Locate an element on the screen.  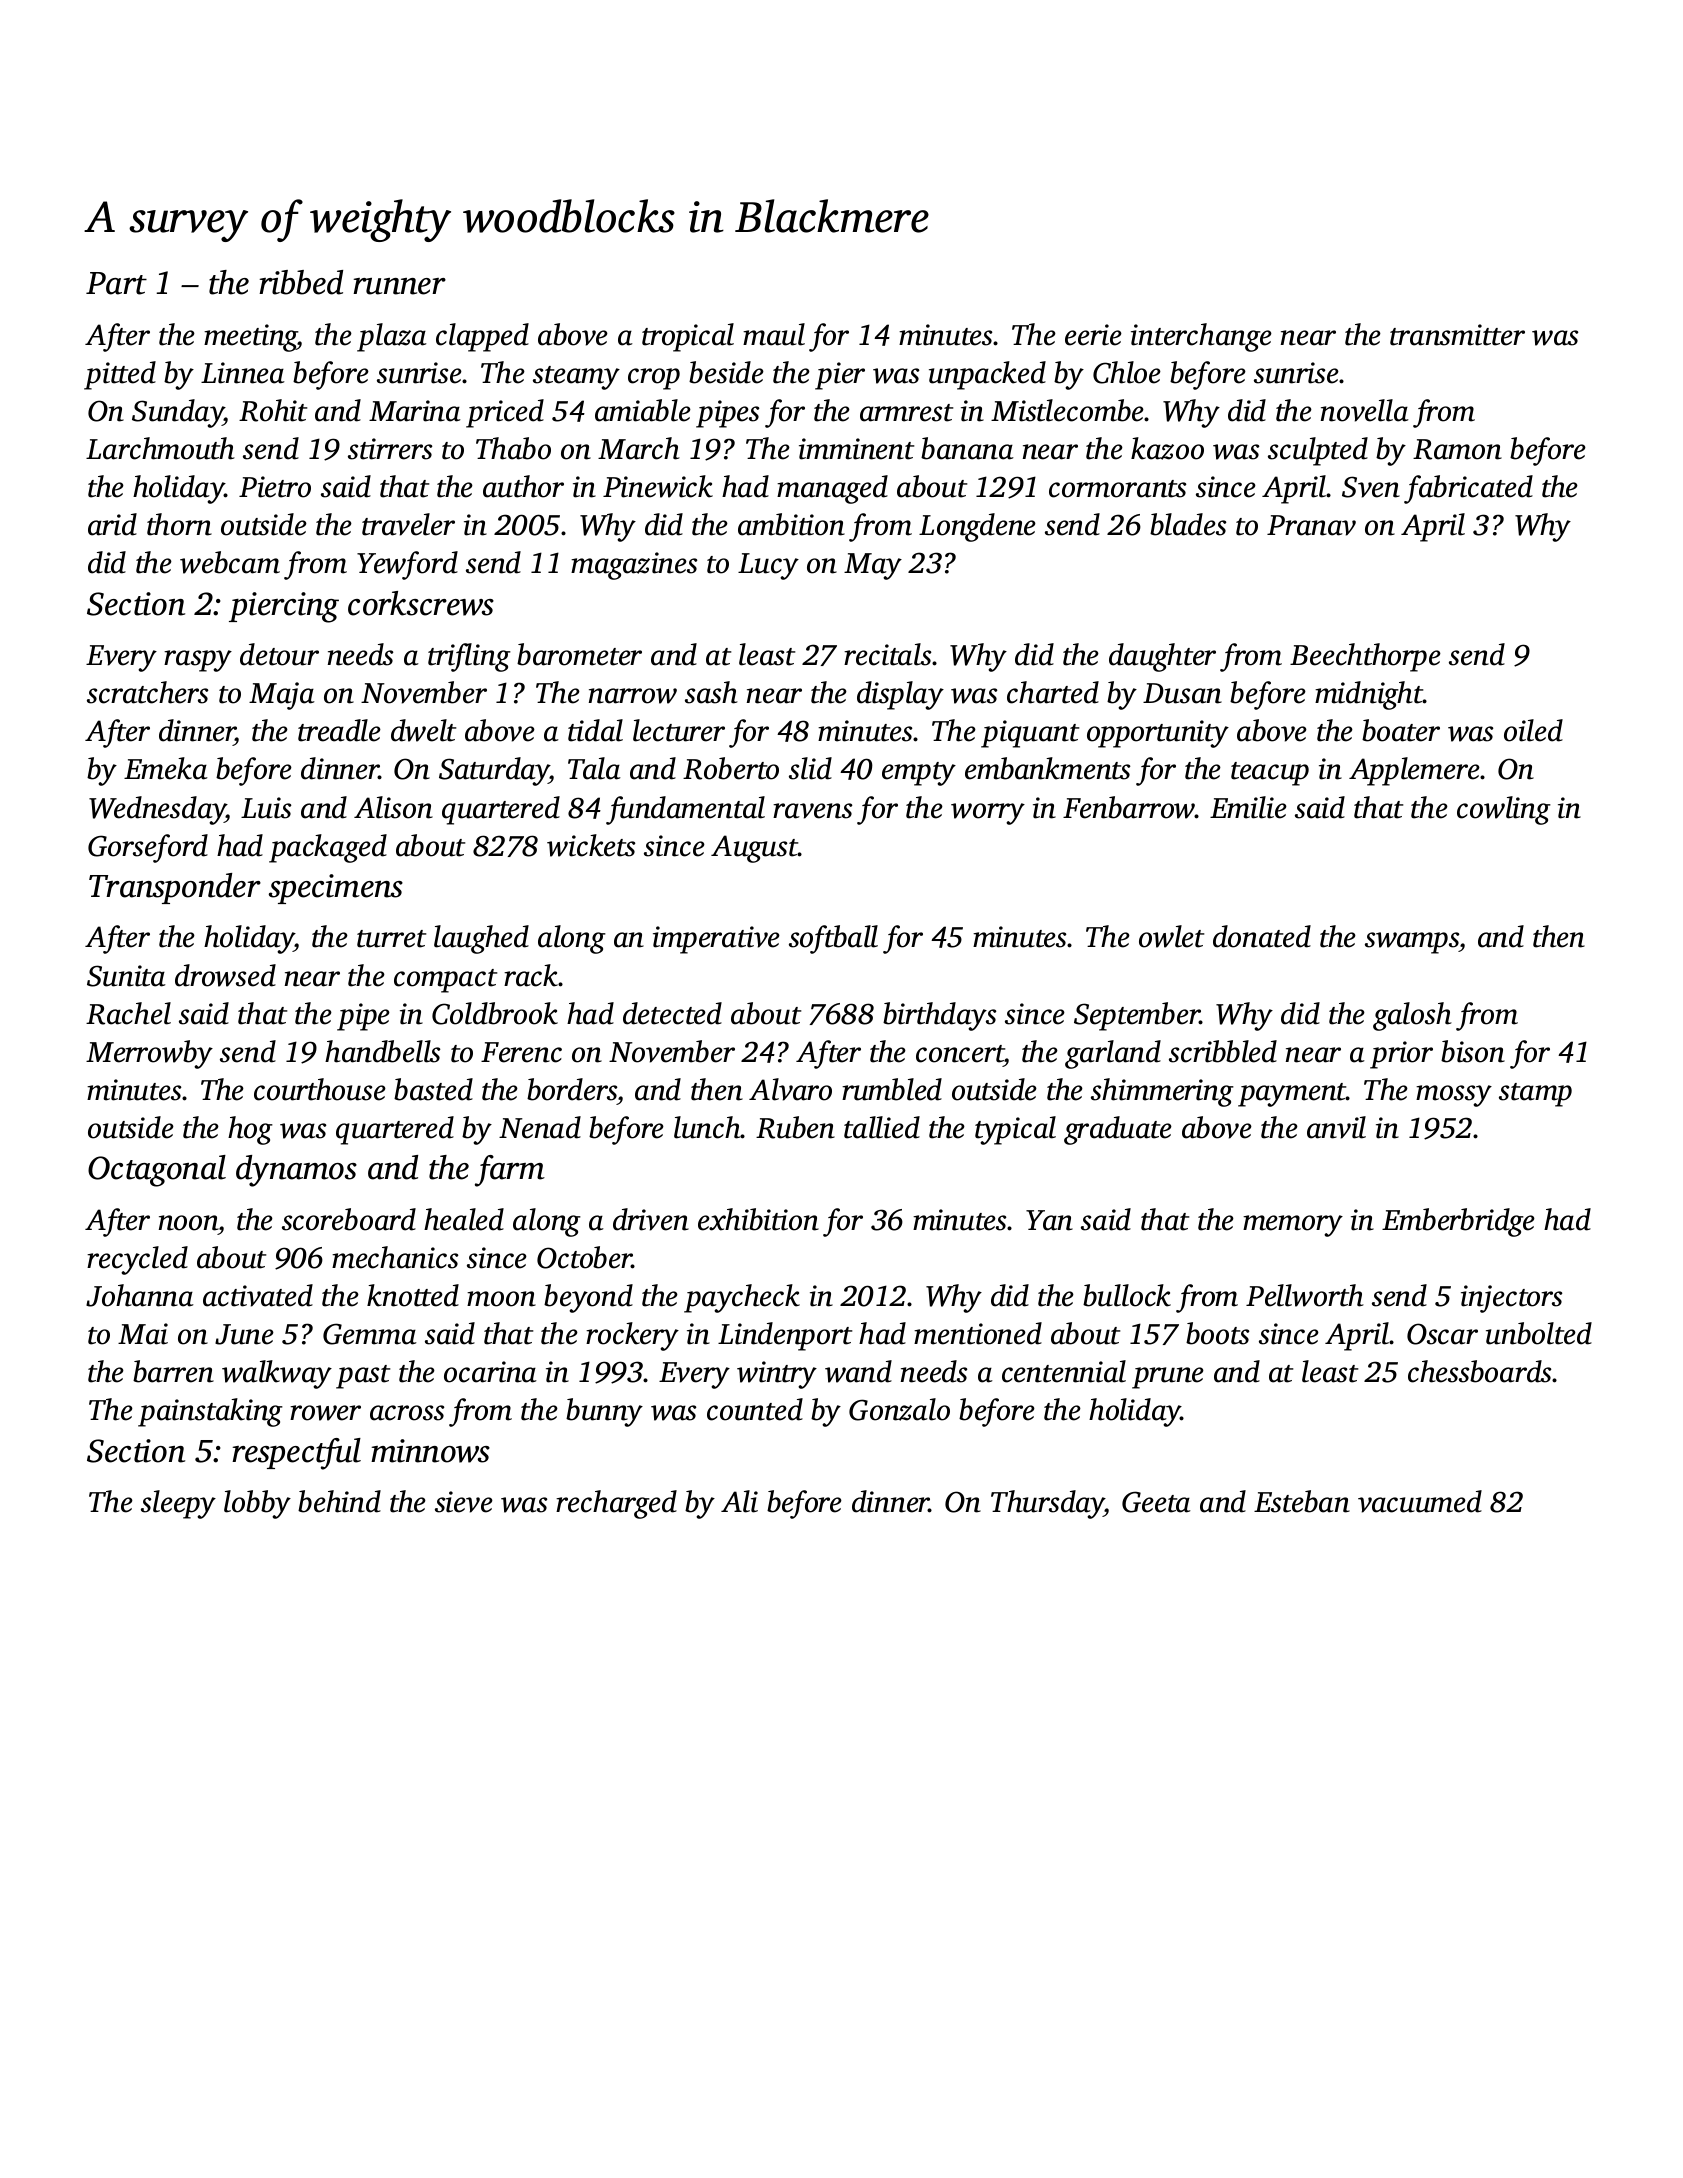
interchange is located at coordinates (1201, 337).
